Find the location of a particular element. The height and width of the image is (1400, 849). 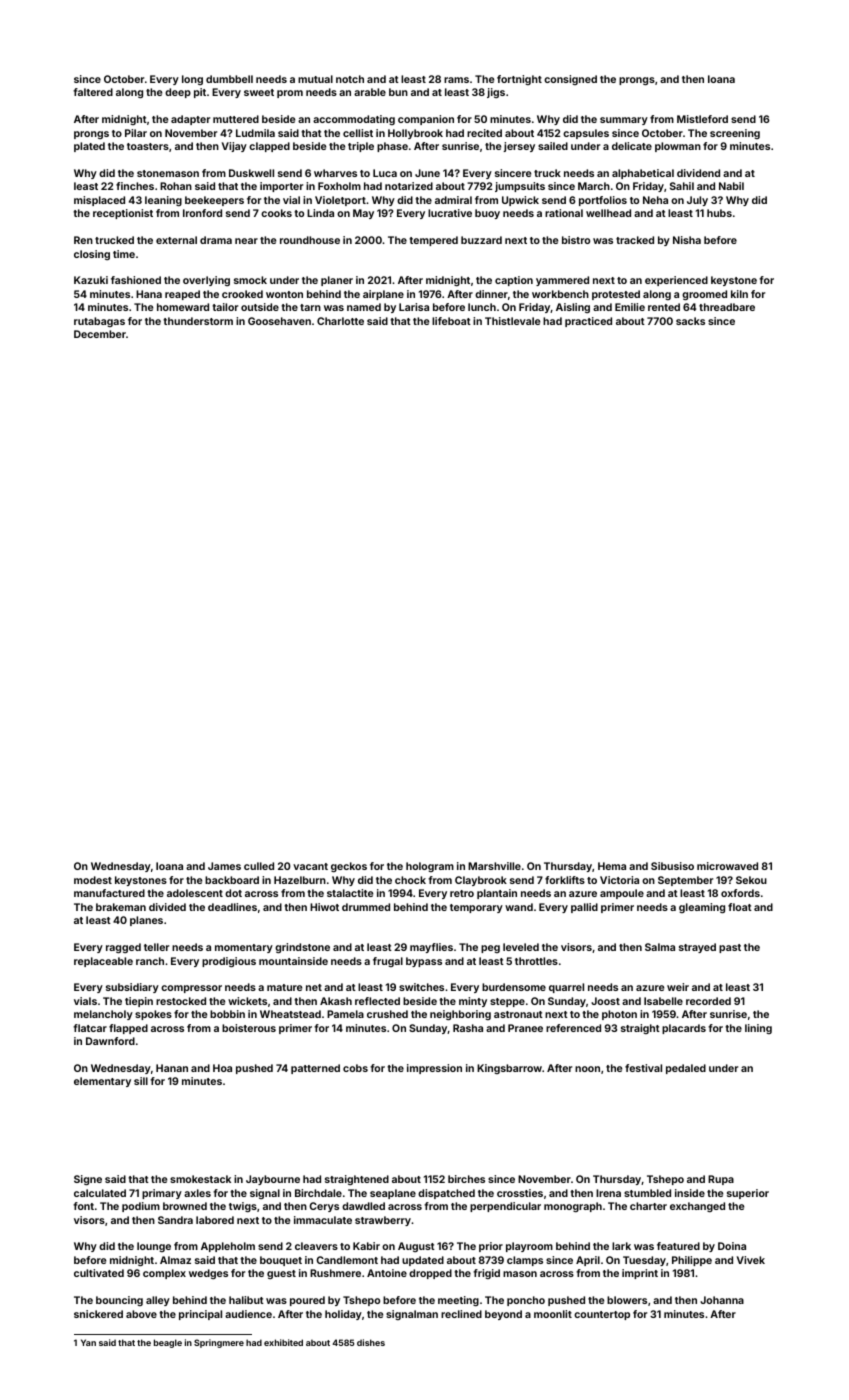

rams is located at coordinates (456, 80).
